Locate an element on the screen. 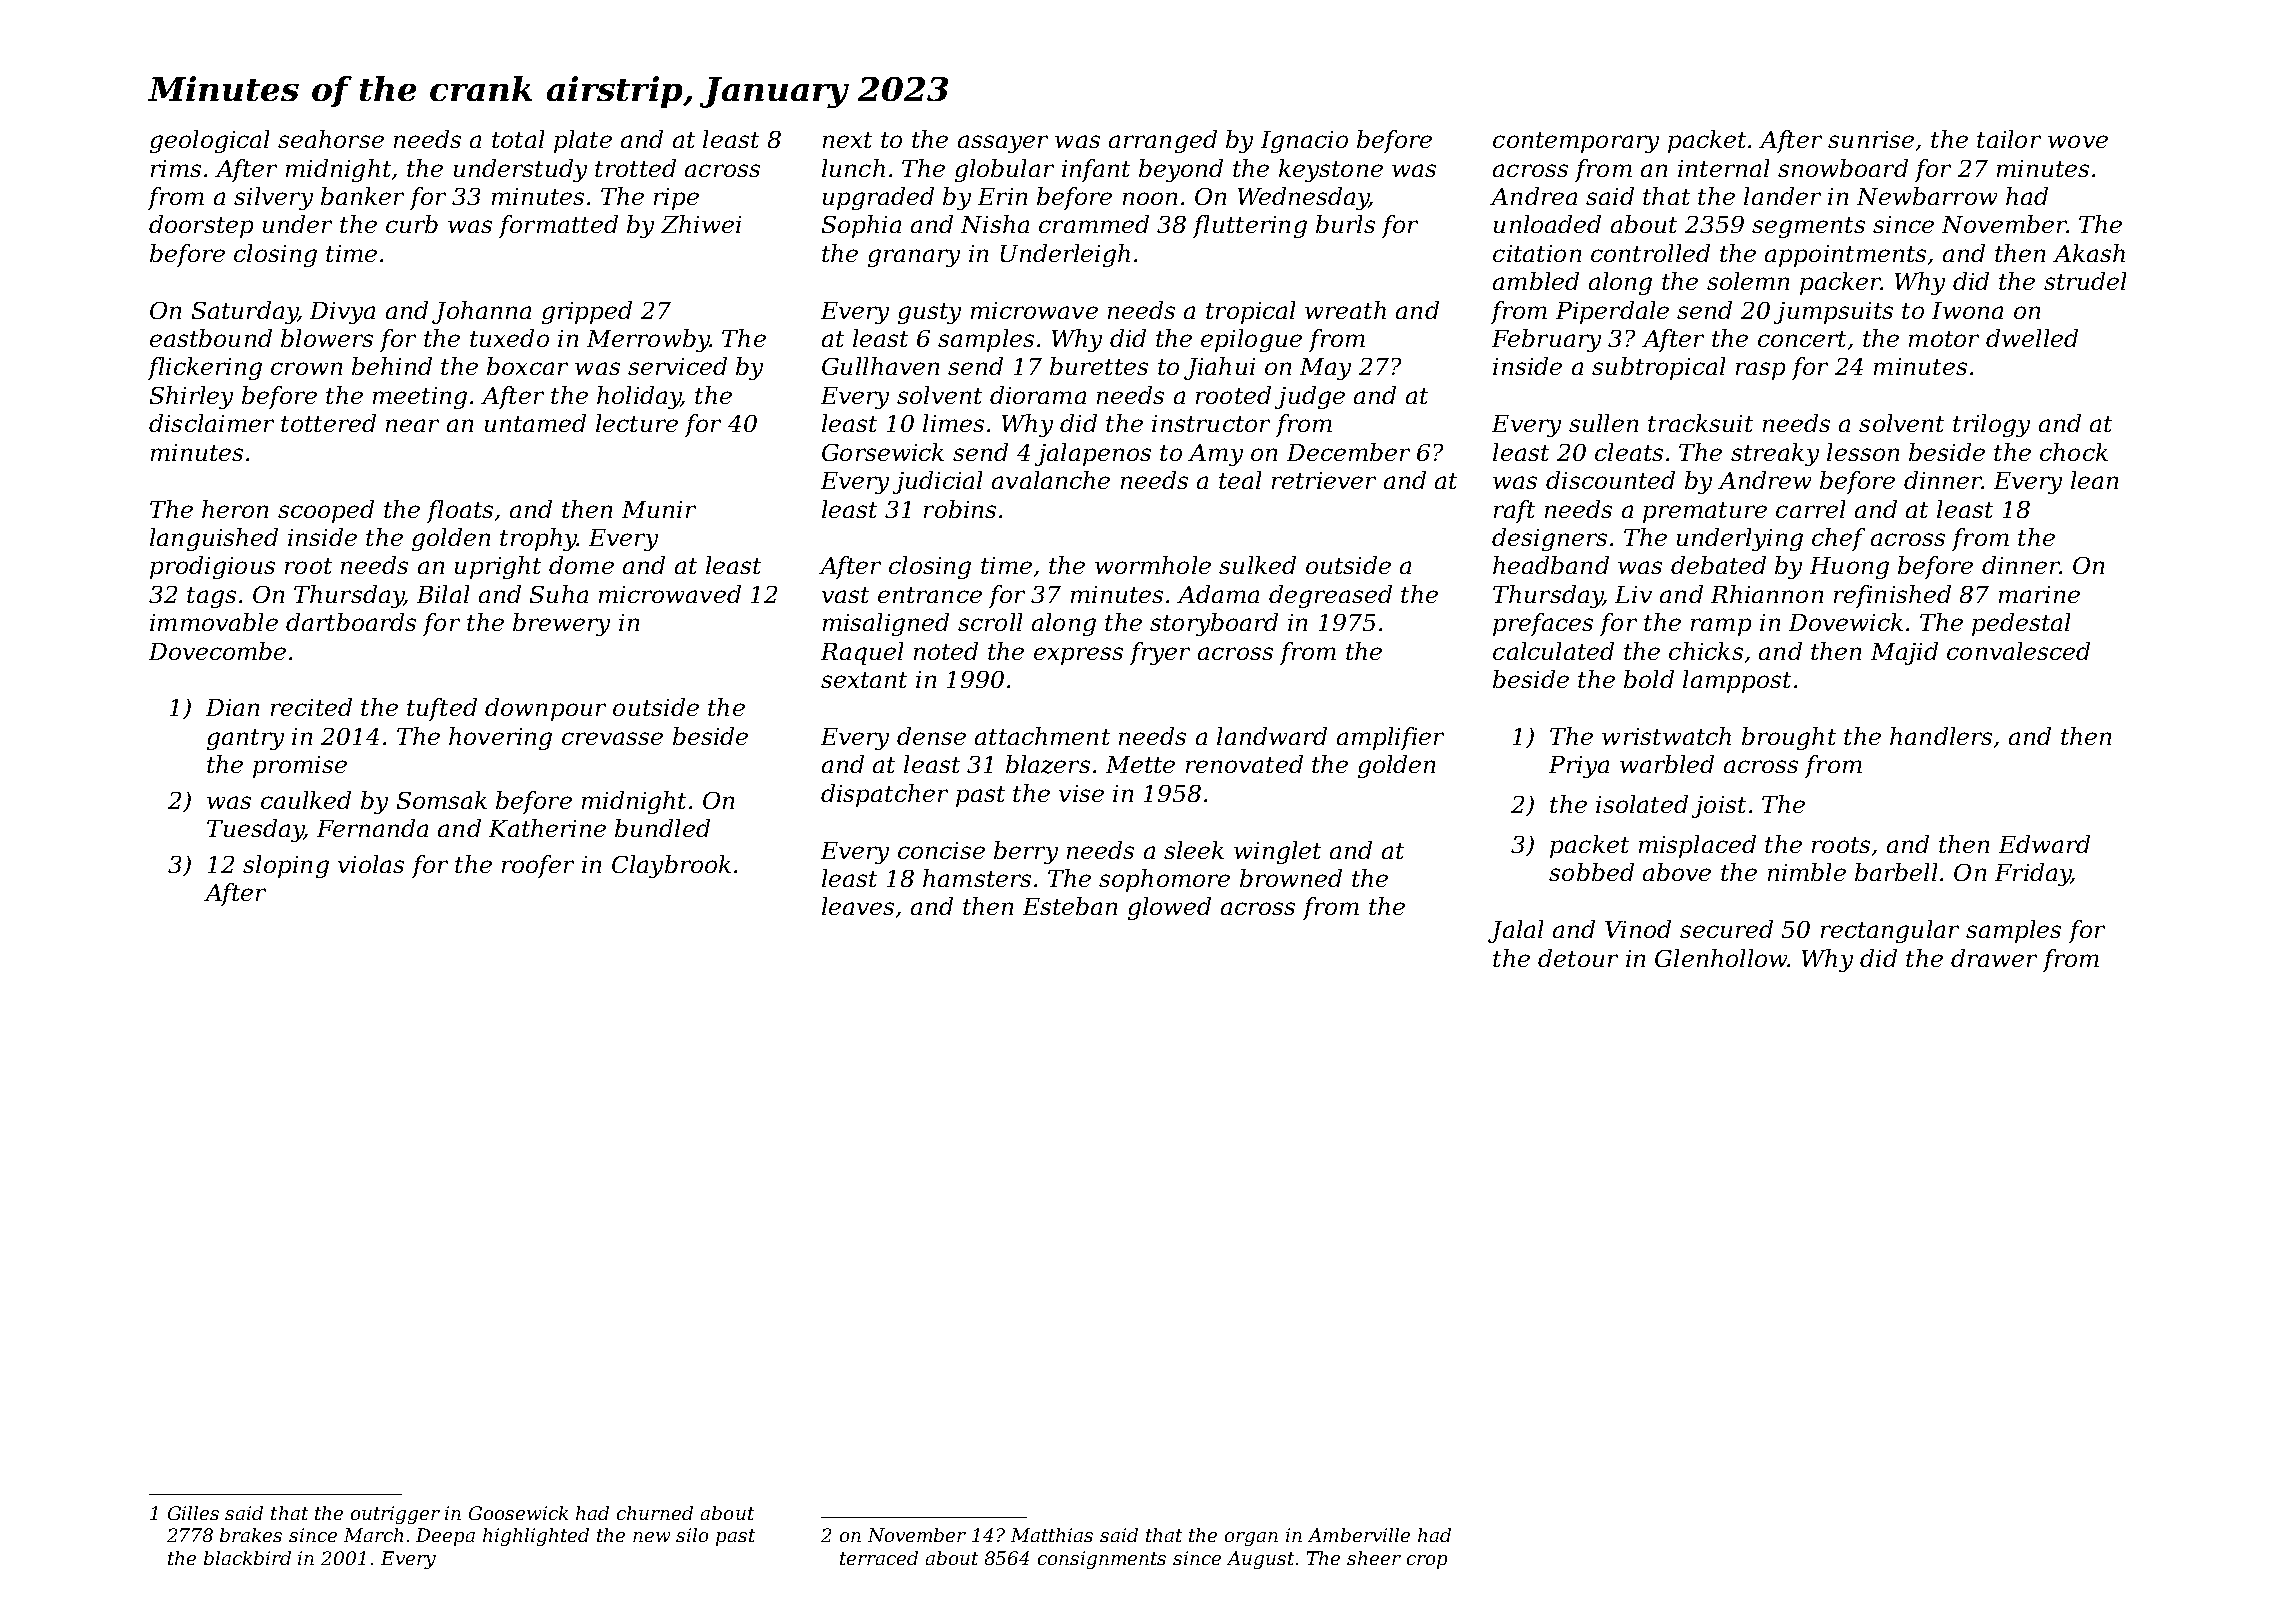 The width and height of the screenshot is (2282, 1614). crop is located at coordinates (1427, 1562).
